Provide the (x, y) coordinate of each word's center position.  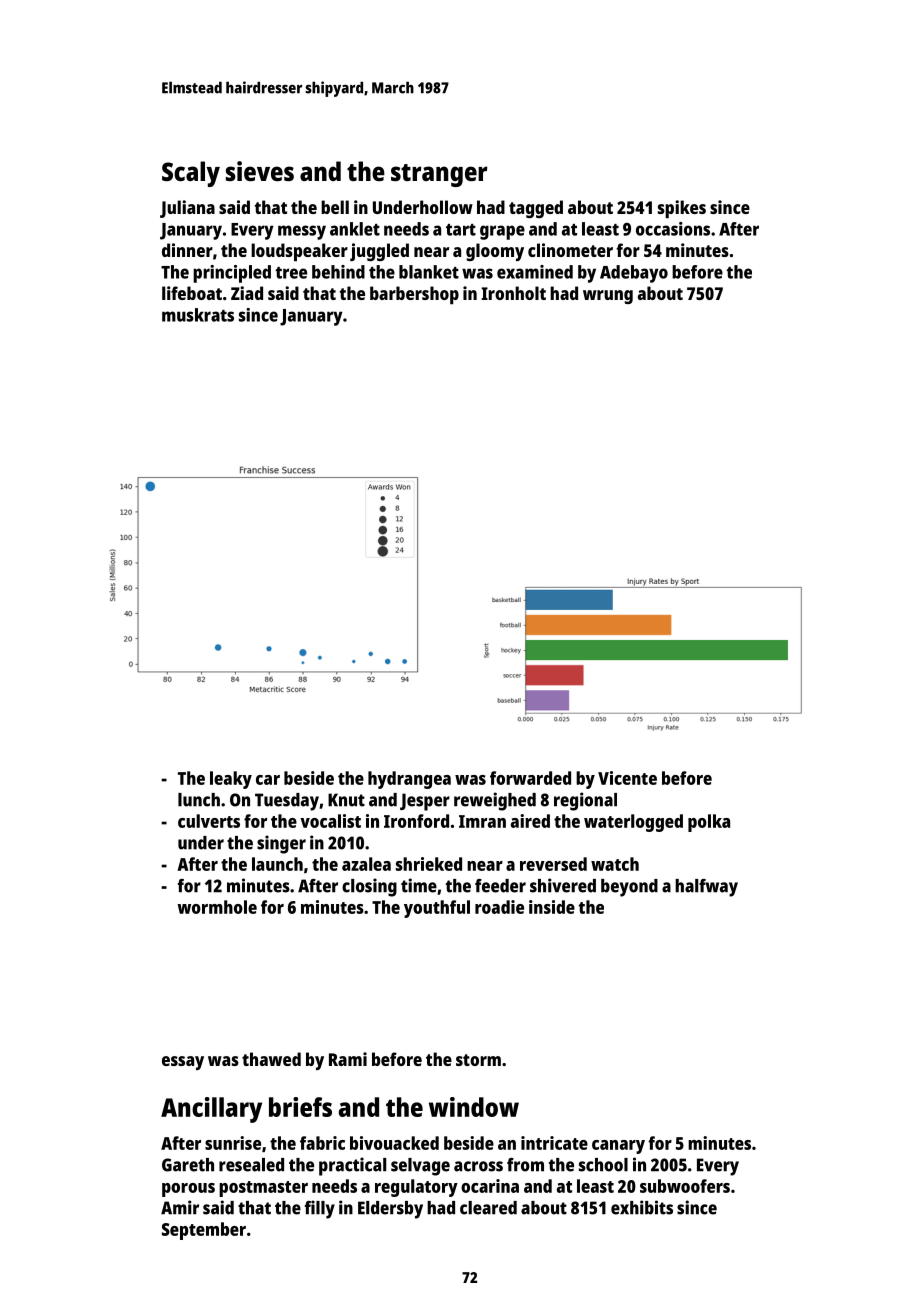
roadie (499, 907)
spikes (682, 209)
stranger (439, 175)
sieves (260, 171)
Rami (348, 1059)
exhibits (642, 1207)
